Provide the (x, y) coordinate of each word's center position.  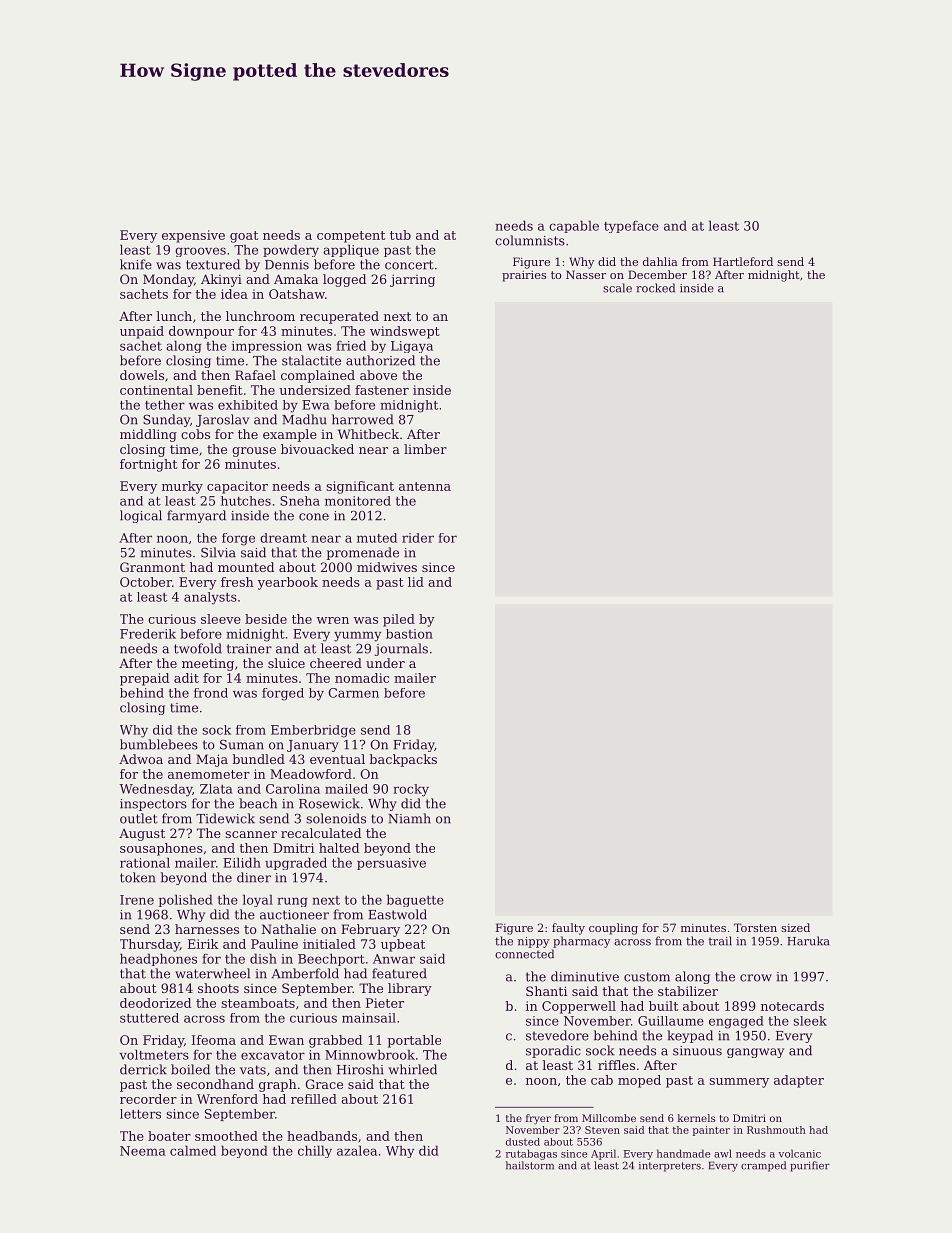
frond (211, 693)
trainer (249, 649)
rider (418, 538)
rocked (655, 288)
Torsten (755, 927)
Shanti (546, 991)
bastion (409, 634)
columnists (530, 240)
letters (140, 1114)
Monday (168, 280)
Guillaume (671, 1021)
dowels (142, 375)
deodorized (155, 1003)
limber (425, 449)
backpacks (403, 760)
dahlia (660, 261)
